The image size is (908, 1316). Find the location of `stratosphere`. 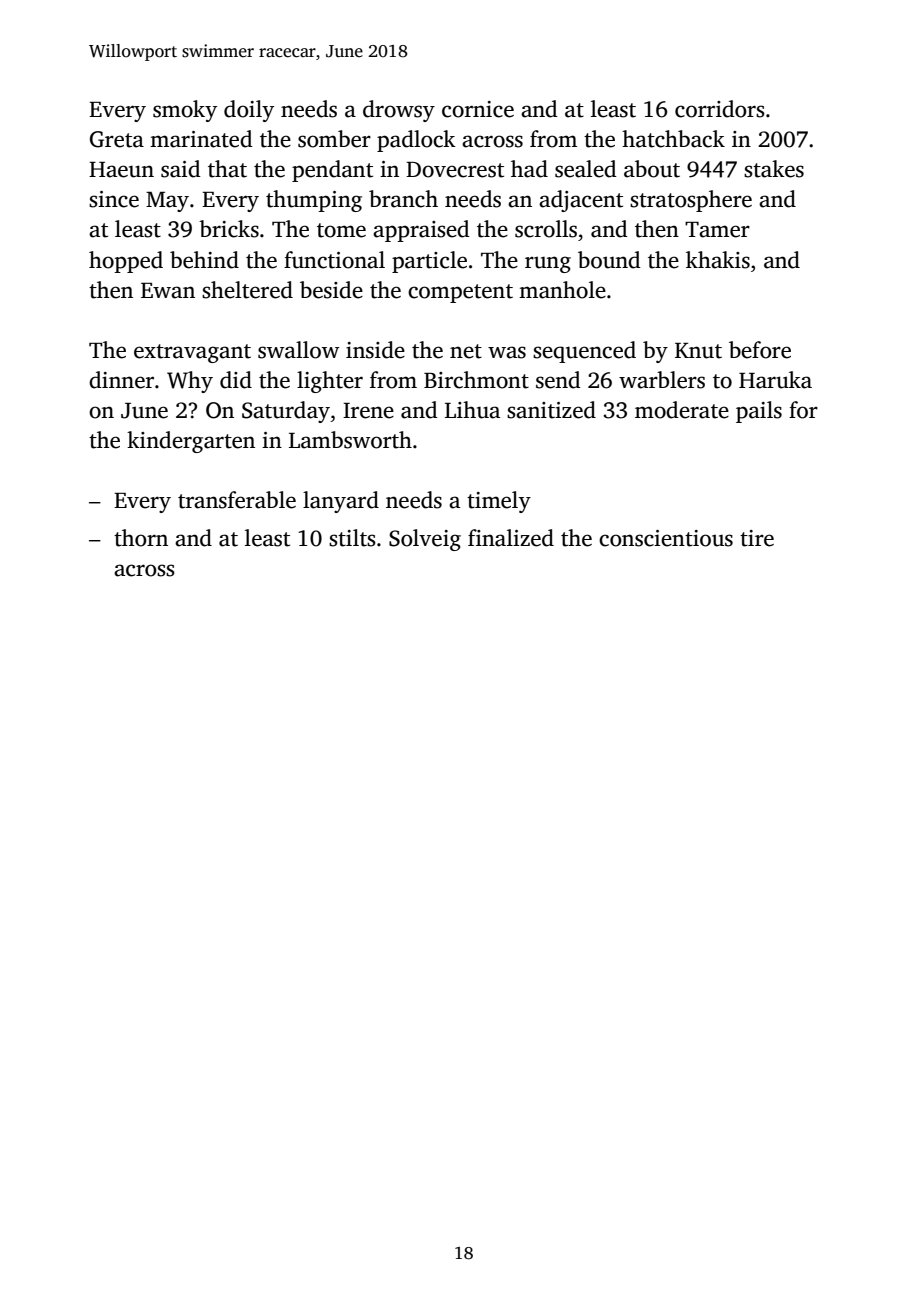

stratosphere is located at coordinates (691, 201).
